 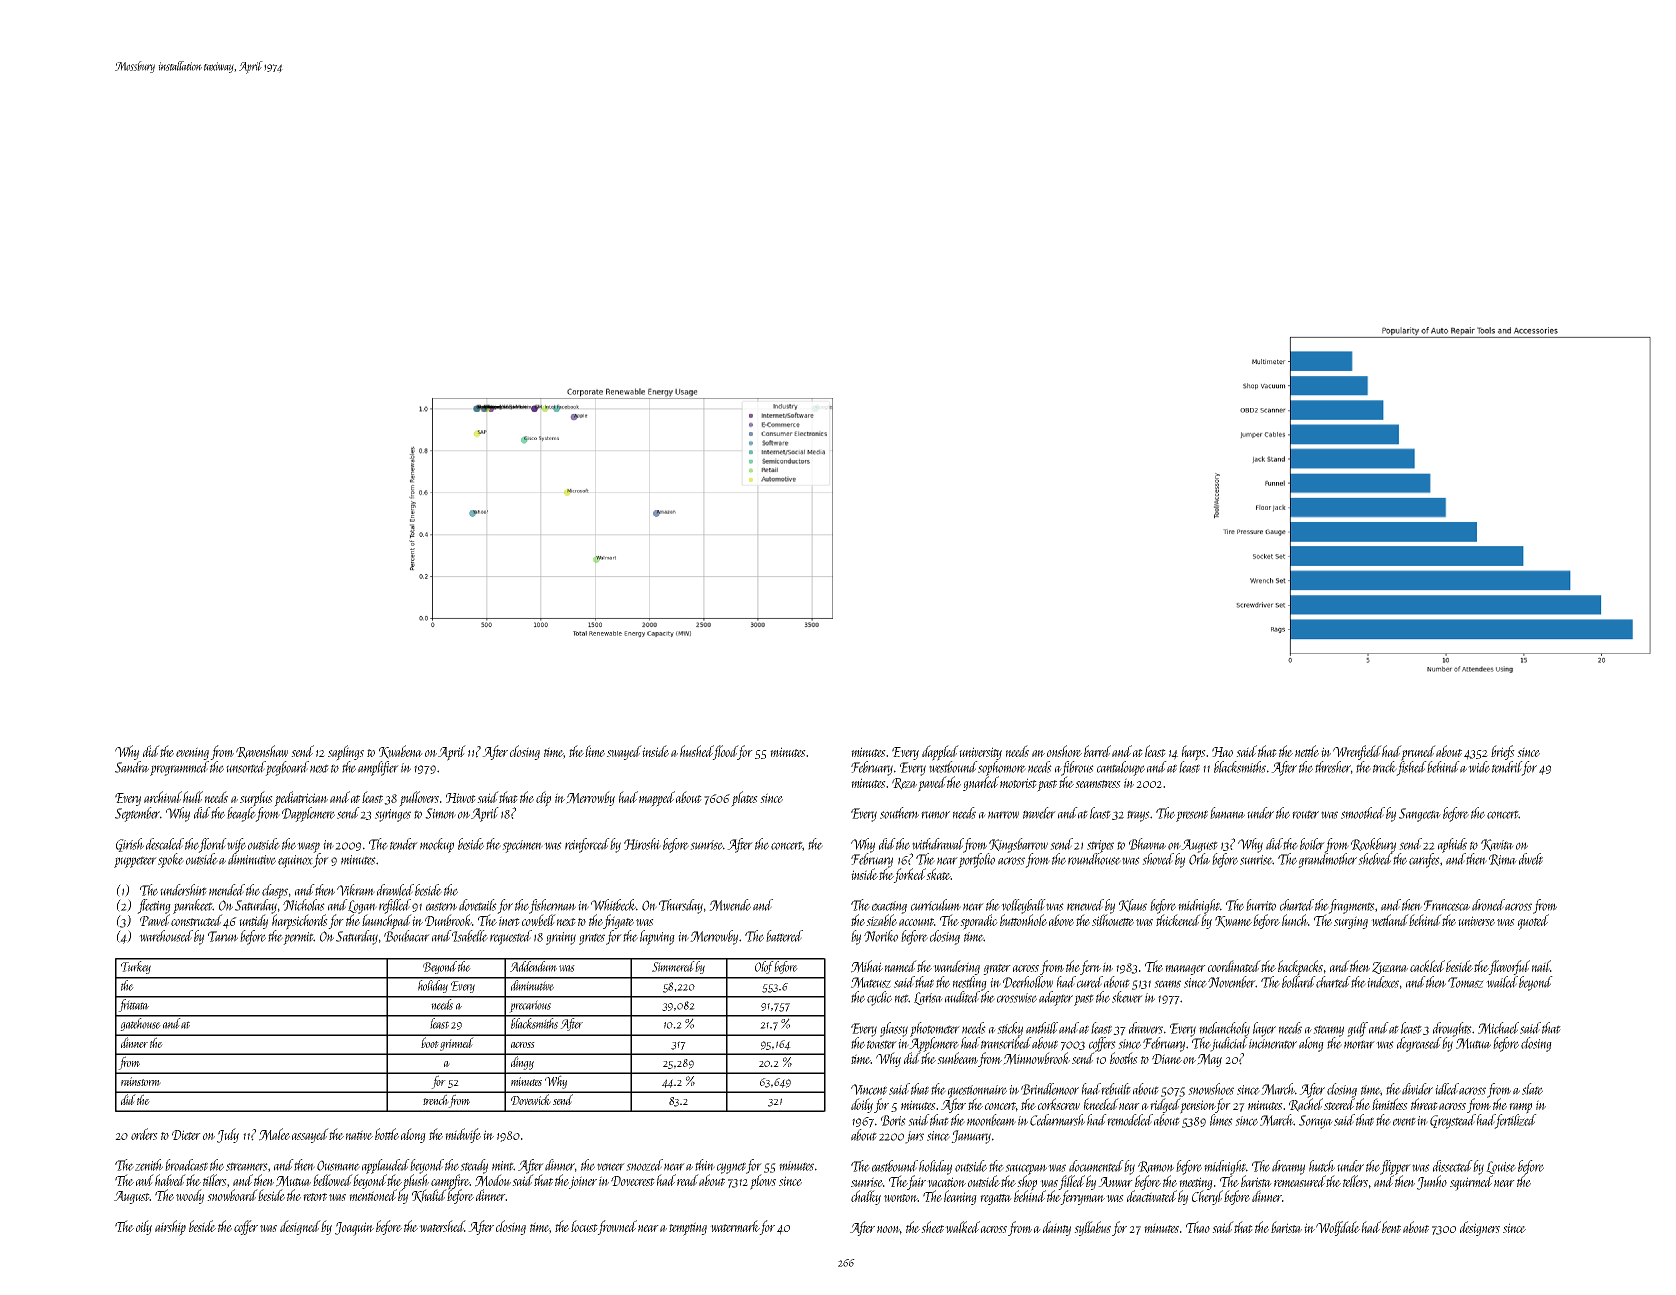 I want to click on evening, so click(x=192, y=753).
